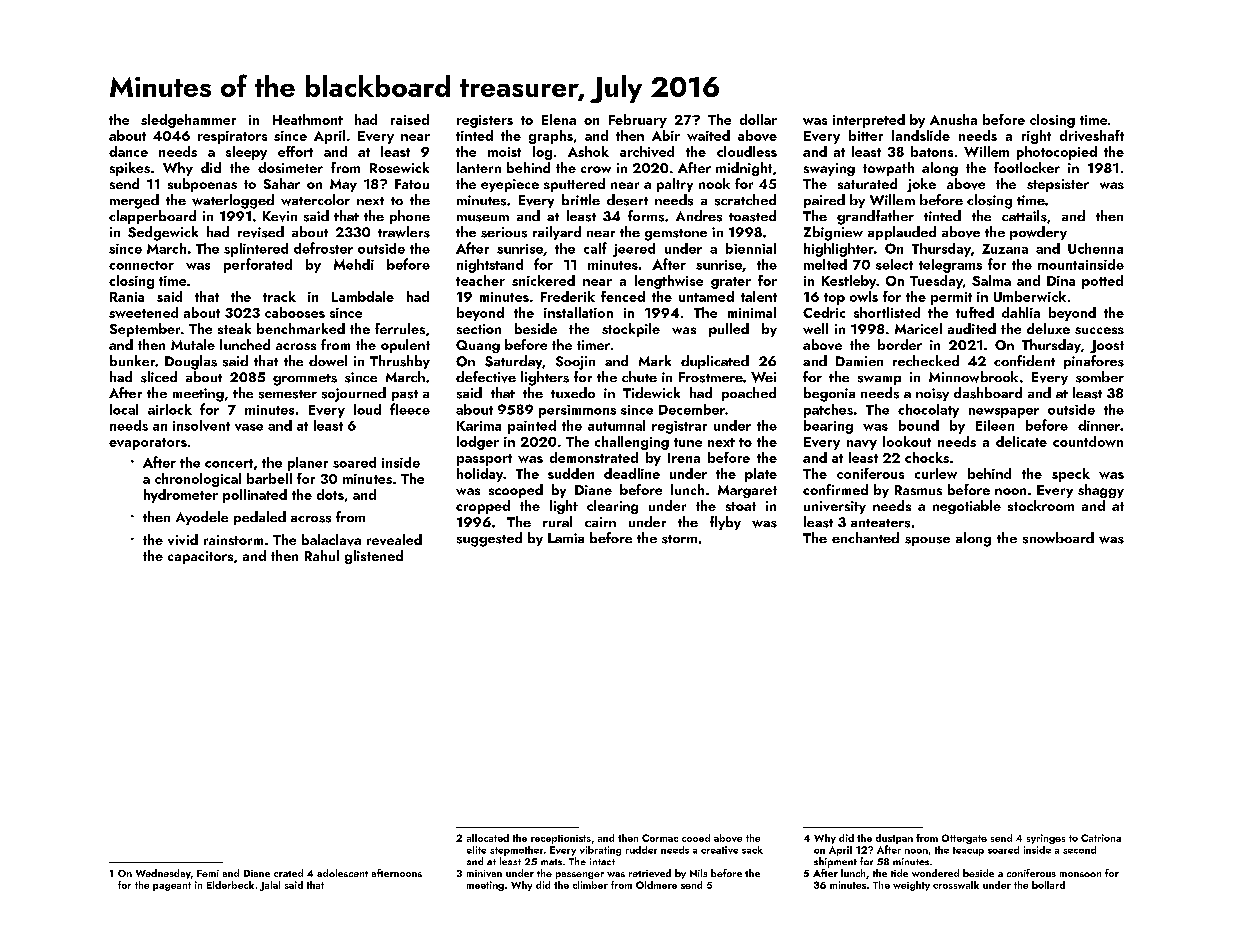 This screenshot has width=1233, height=952. Describe the element at coordinates (504, 232) in the screenshot. I see `serious` at that location.
